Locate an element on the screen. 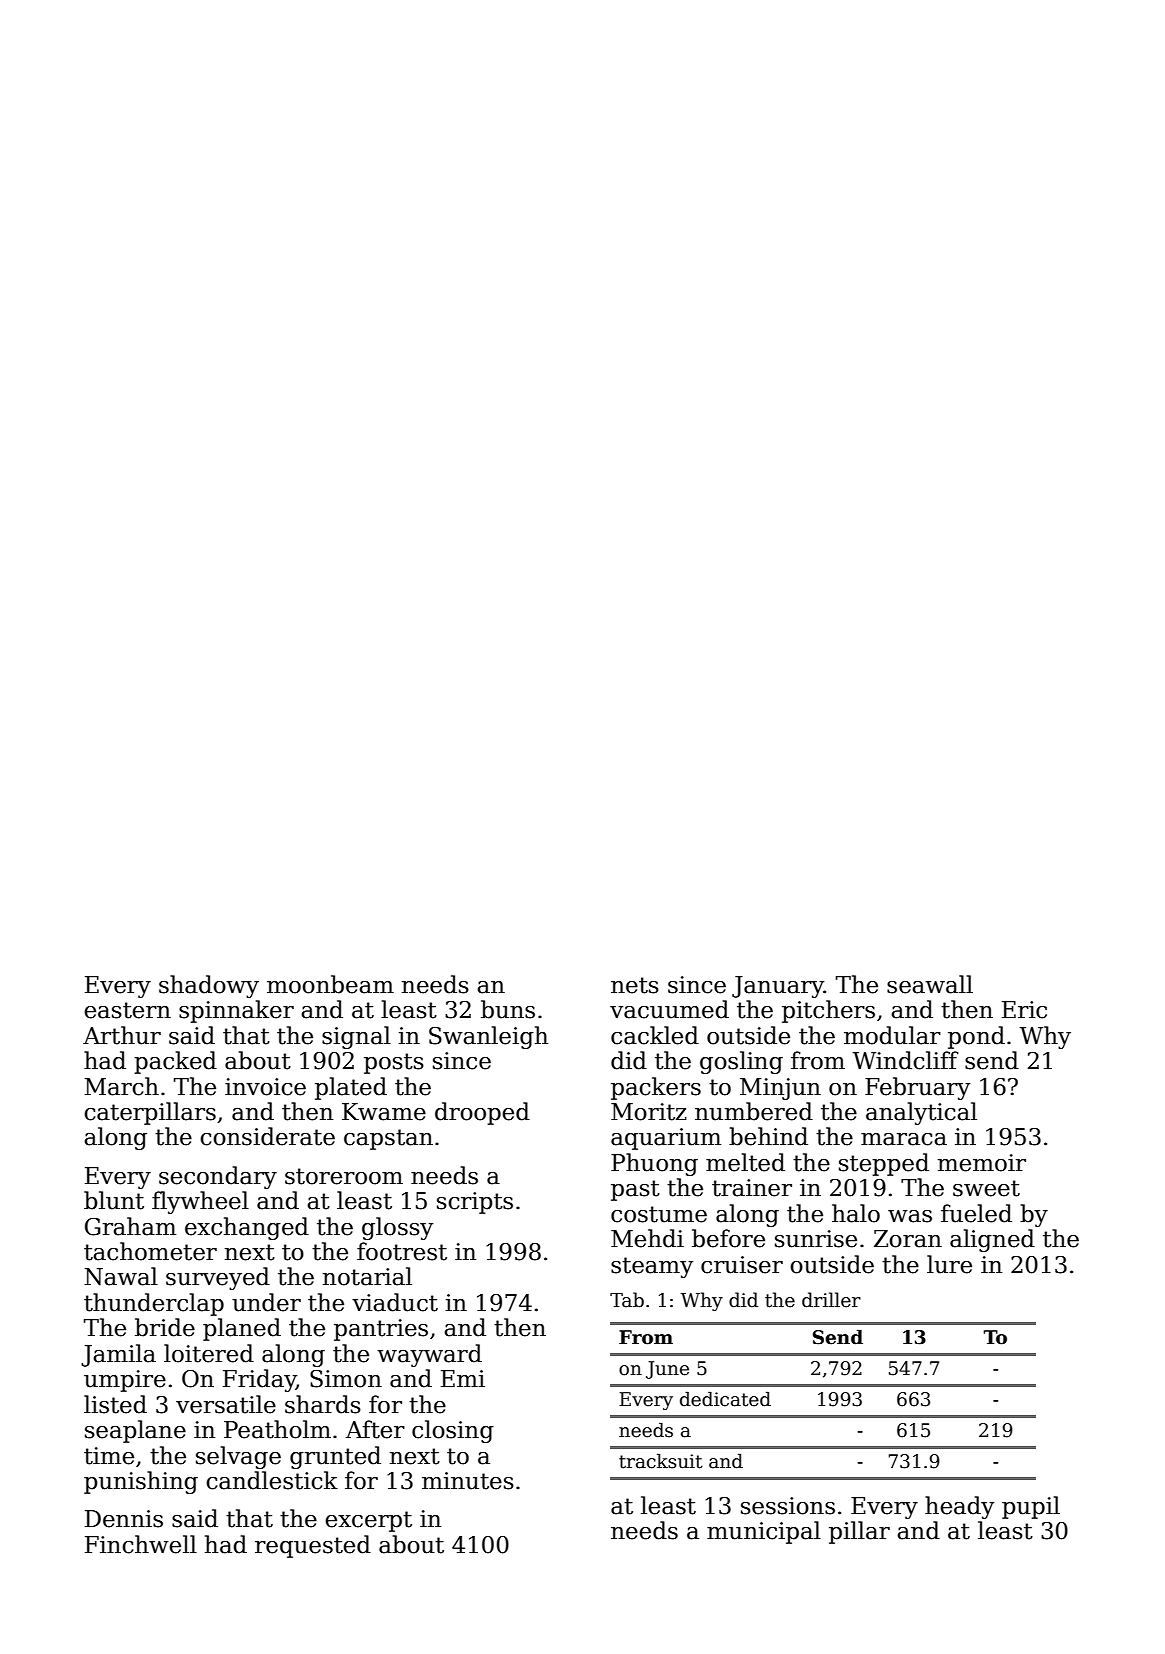 This screenshot has height=1654, width=1165. spinnaker is located at coordinates (236, 1011).
